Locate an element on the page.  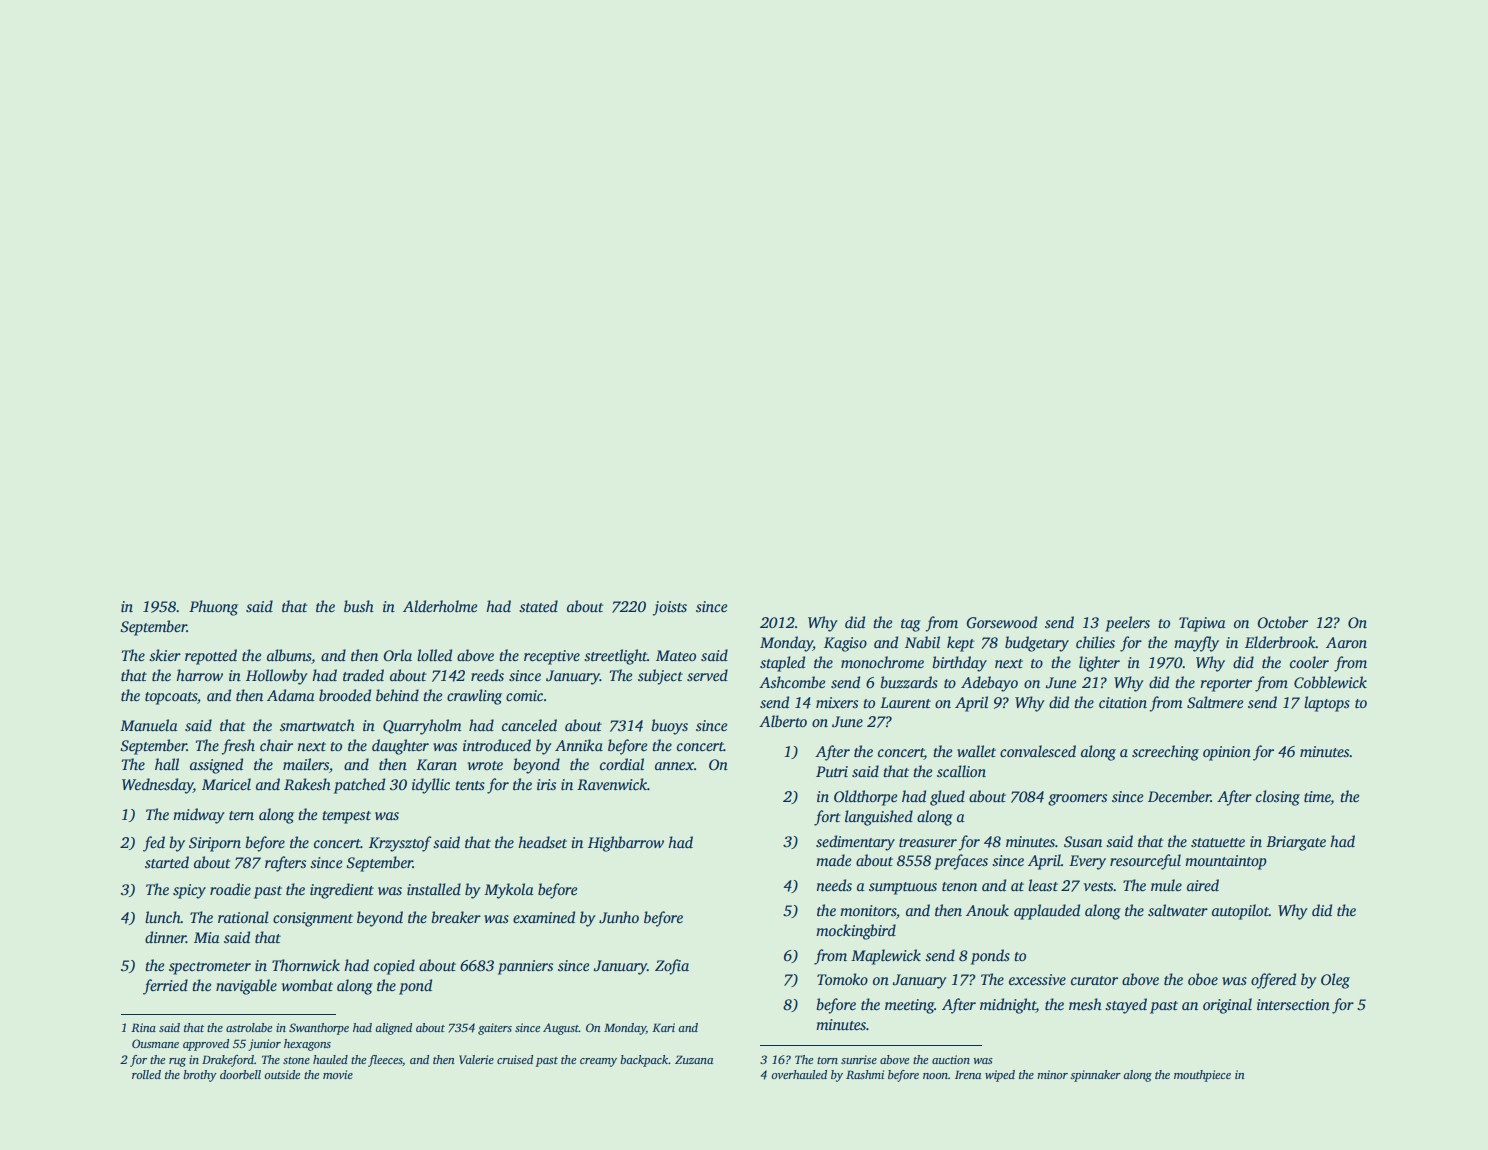
cooler is located at coordinates (1309, 662).
